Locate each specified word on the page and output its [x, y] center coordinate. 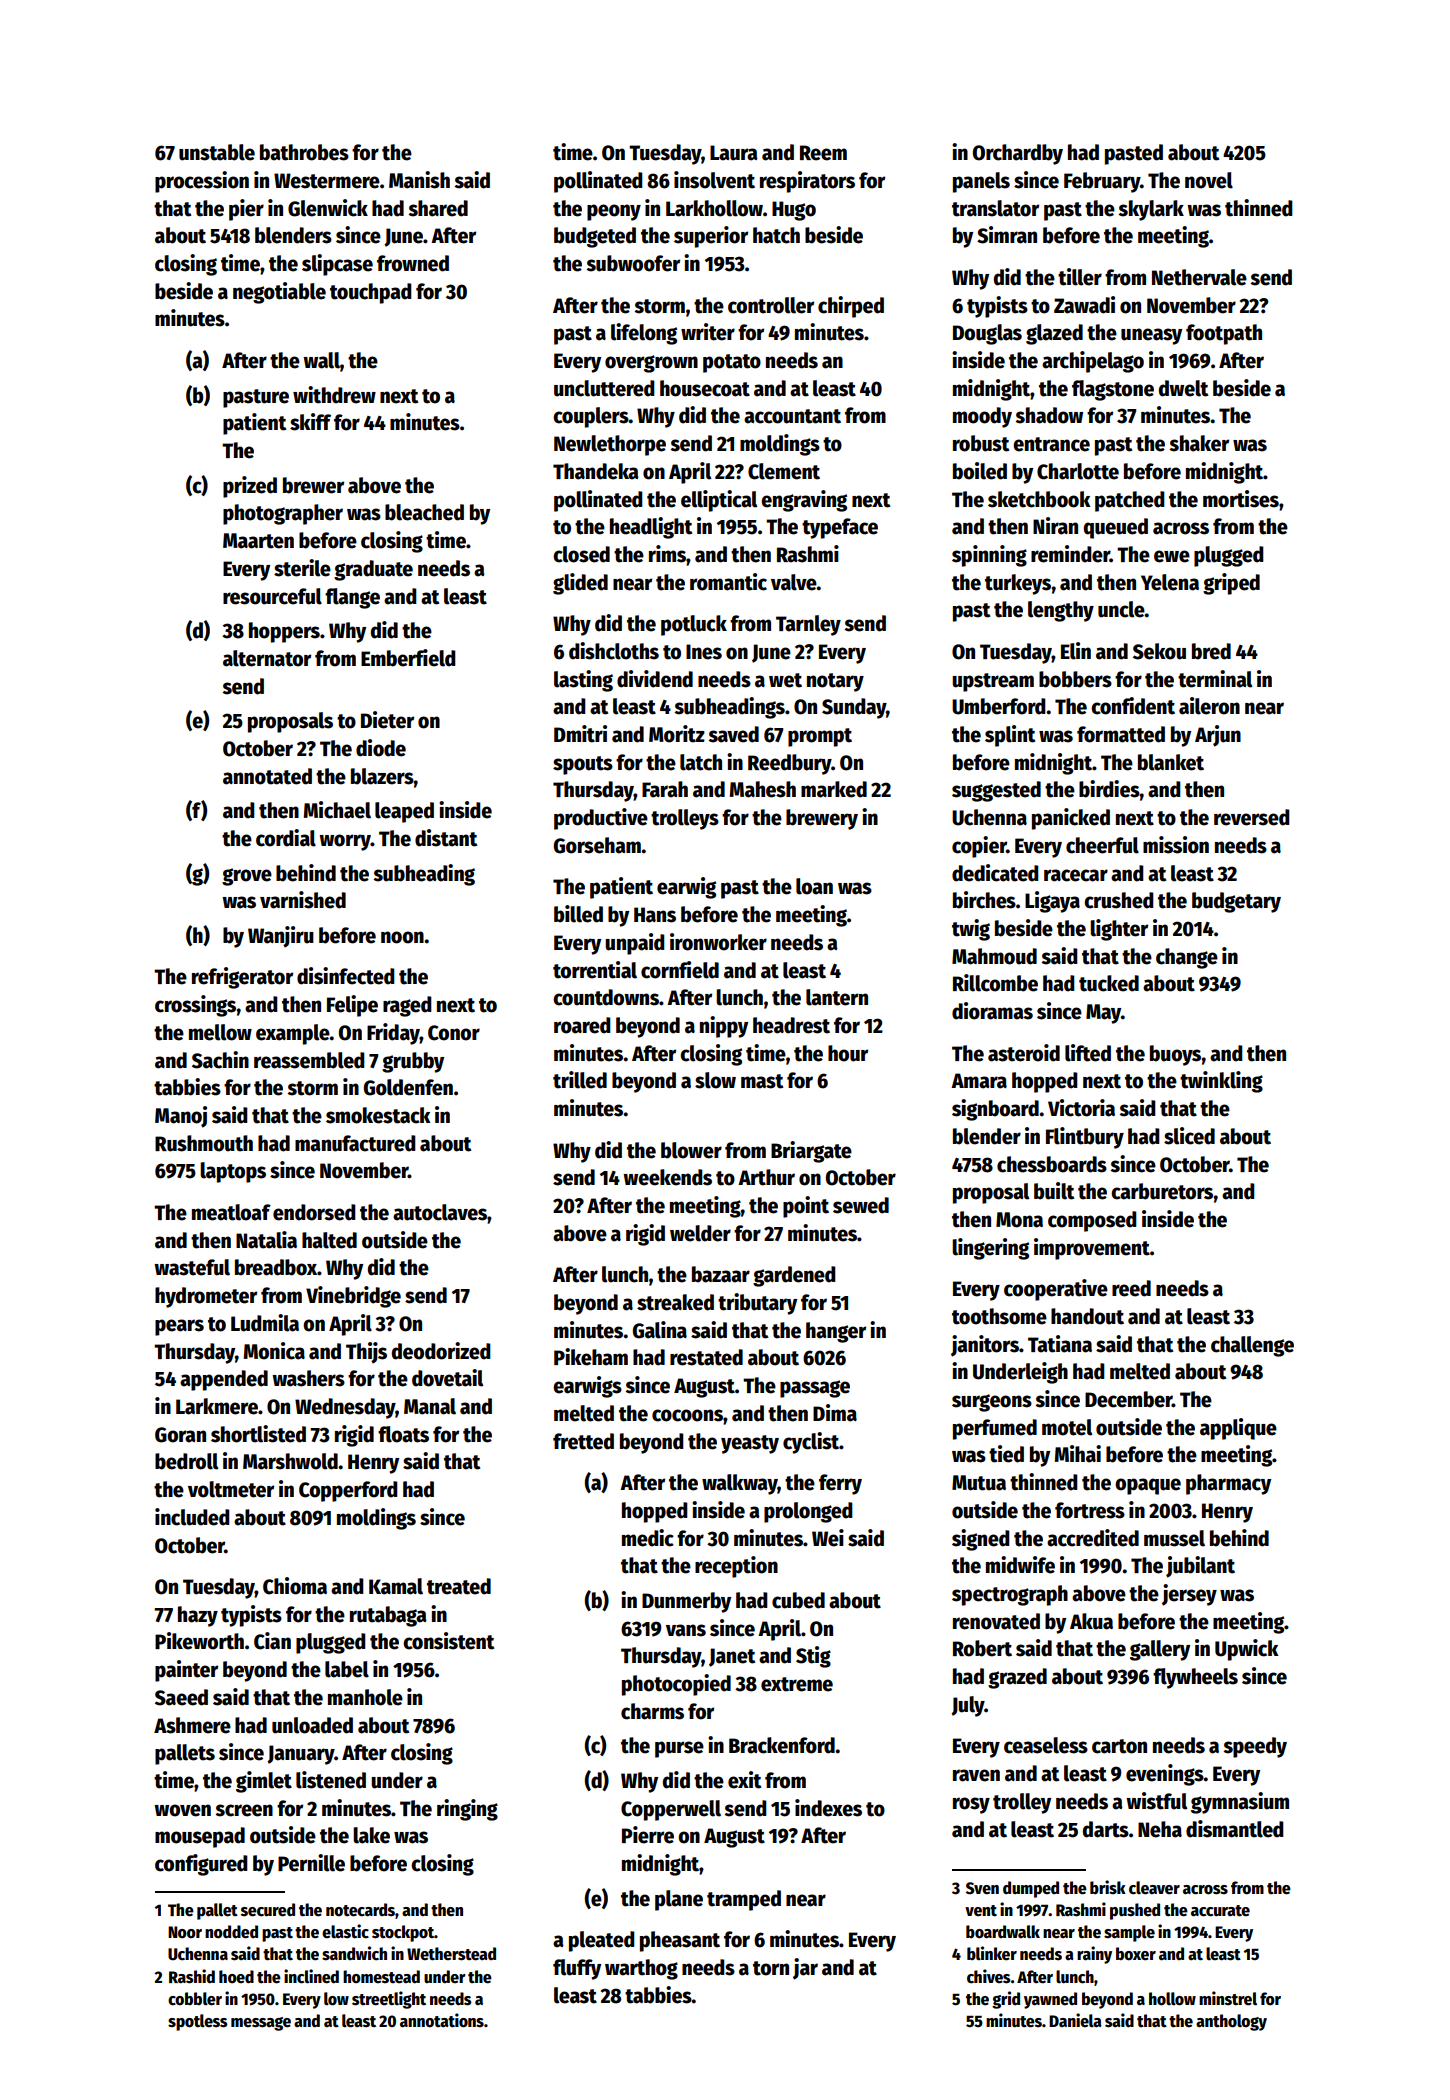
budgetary [1236, 902]
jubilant [1200, 1567]
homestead [381, 1977]
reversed [1252, 817]
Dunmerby [686, 1602]
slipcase [337, 265]
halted [329, 1240]
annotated [267, 776]
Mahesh [763, 789]
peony [614, 212]
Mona [1019, 1220]
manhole [365, 1697]
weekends [667, 1177]
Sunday [854, 708]
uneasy [1151, 336]
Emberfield [408, 658]
